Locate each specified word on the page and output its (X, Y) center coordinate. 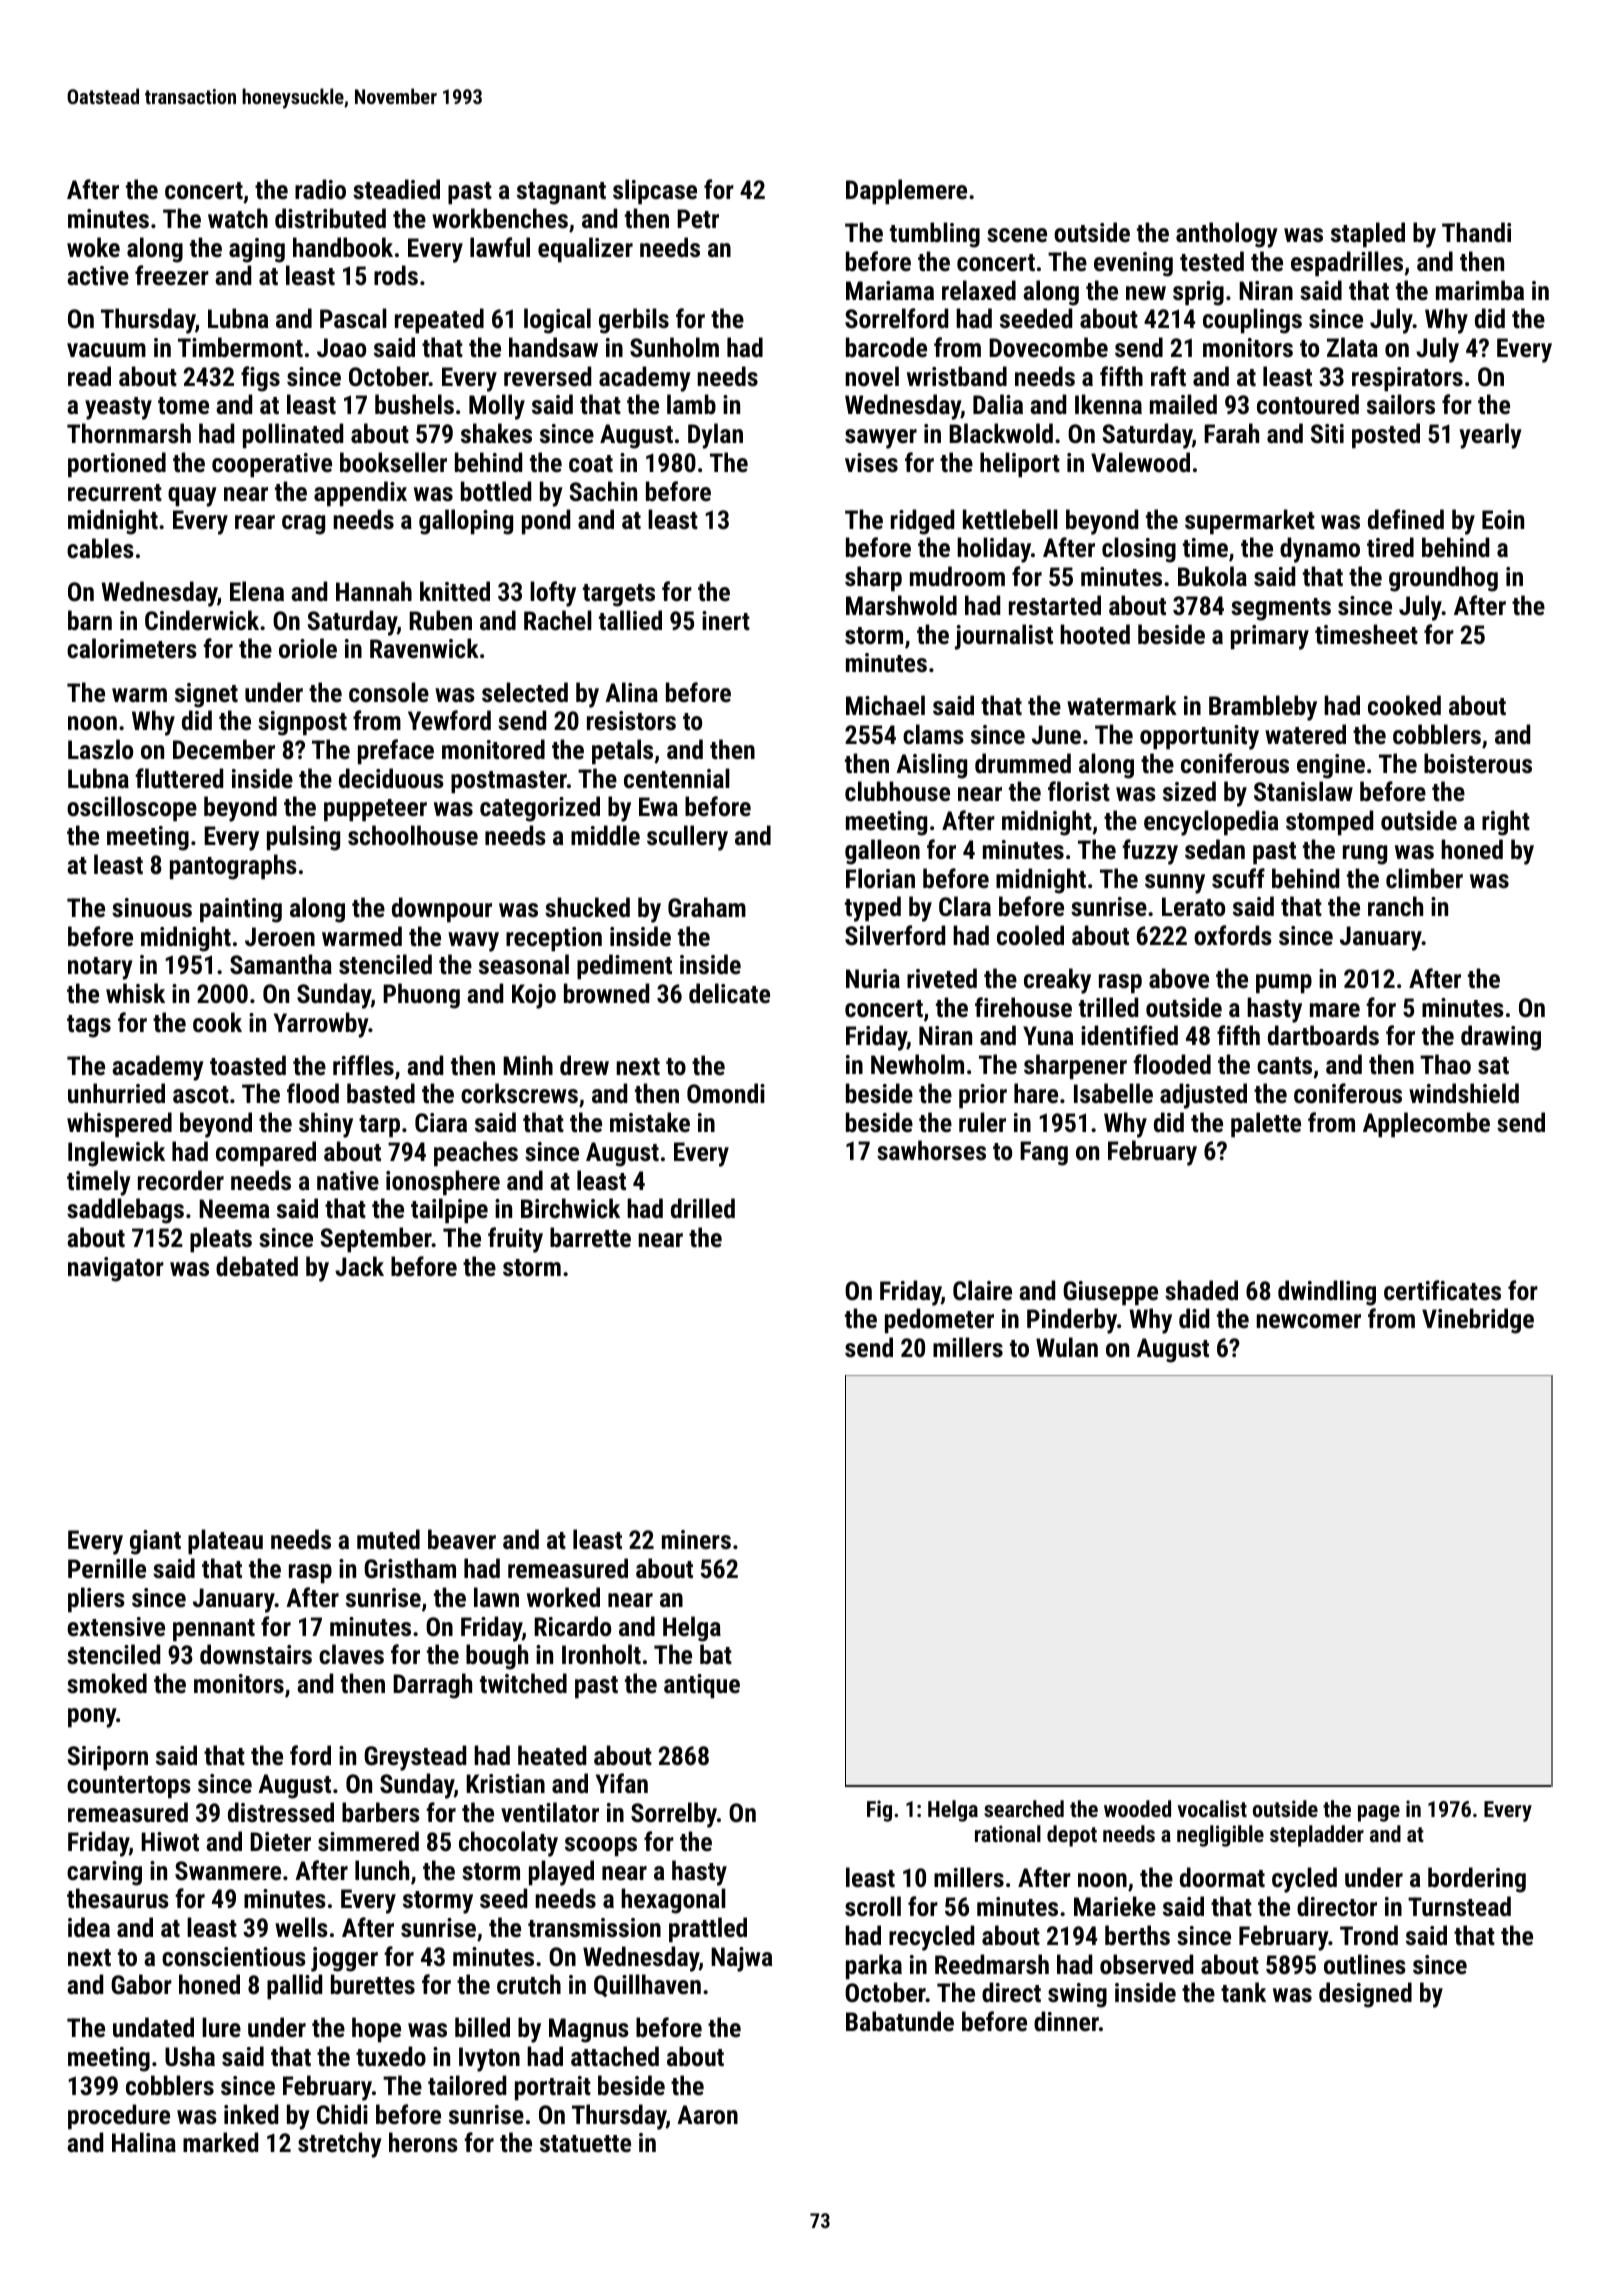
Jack (359, 1266)
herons (423, 2142)
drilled (703, 1208)
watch (238, 218)
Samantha (281, 964)
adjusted (1203, 1096)
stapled (1368, 235)
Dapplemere (906, 192)
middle (605, 835)
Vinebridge (1478, 1321)
